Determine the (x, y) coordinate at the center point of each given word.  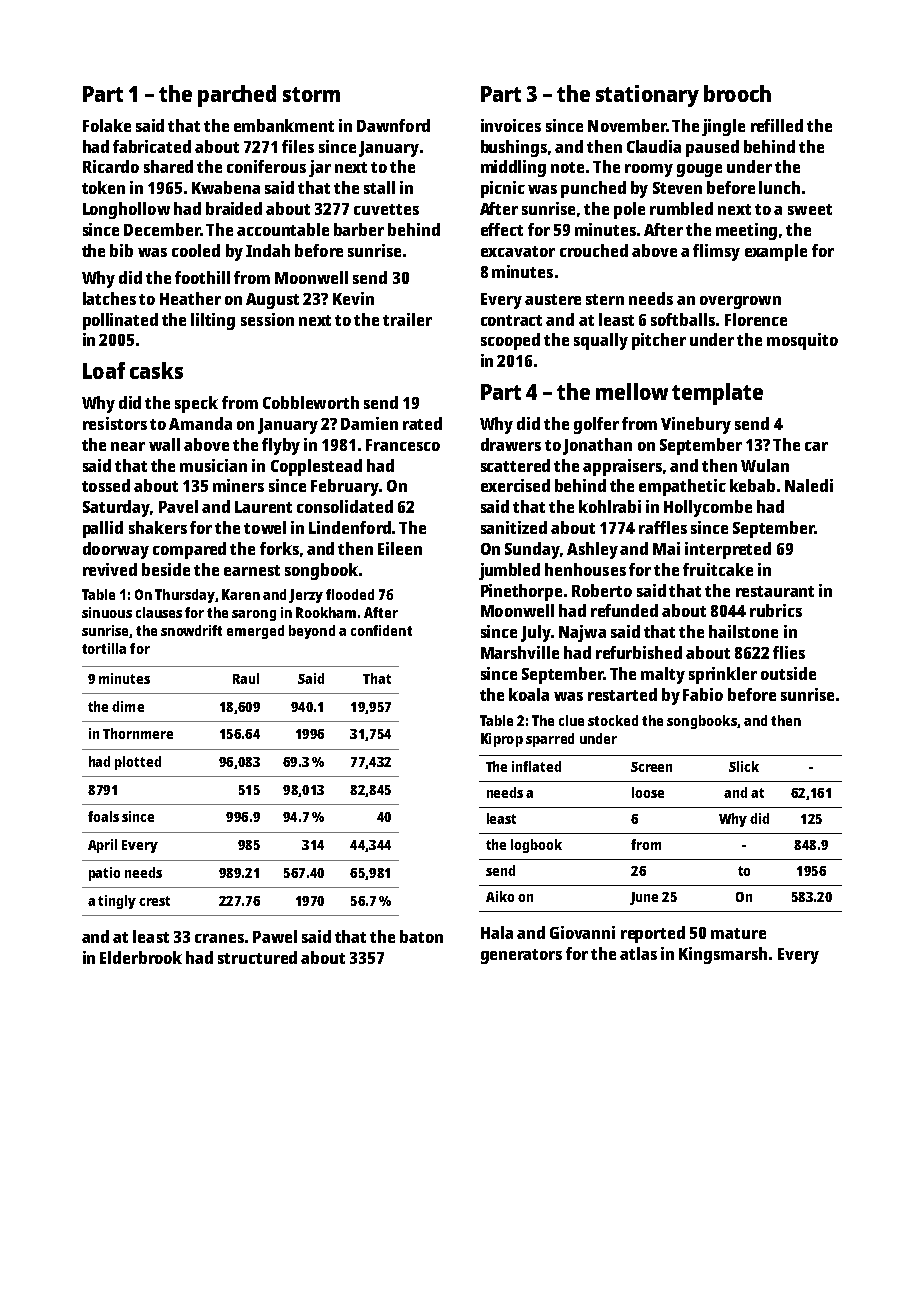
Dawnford (393, 125)
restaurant (775, 591)
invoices (511, 125)
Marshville (520, 652)
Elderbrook (141, 957)
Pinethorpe (521, 592)
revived (110, 569)
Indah (268, 250)
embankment (284, 125)
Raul (246, 678)
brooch (737, 93)
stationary (647, 96)
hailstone (743, 631)
